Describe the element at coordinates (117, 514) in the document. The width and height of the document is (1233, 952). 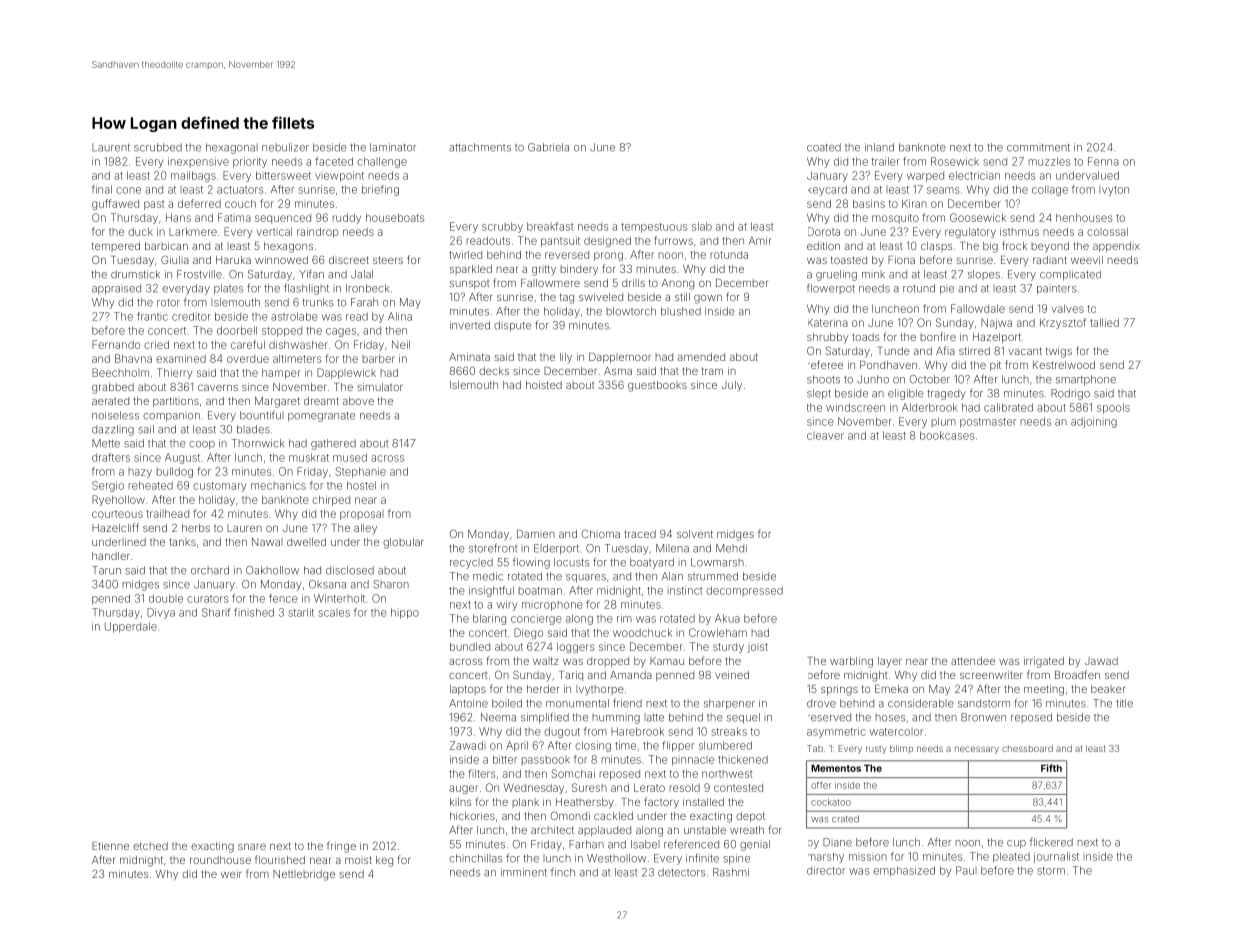
I see `courteous` at that location.
